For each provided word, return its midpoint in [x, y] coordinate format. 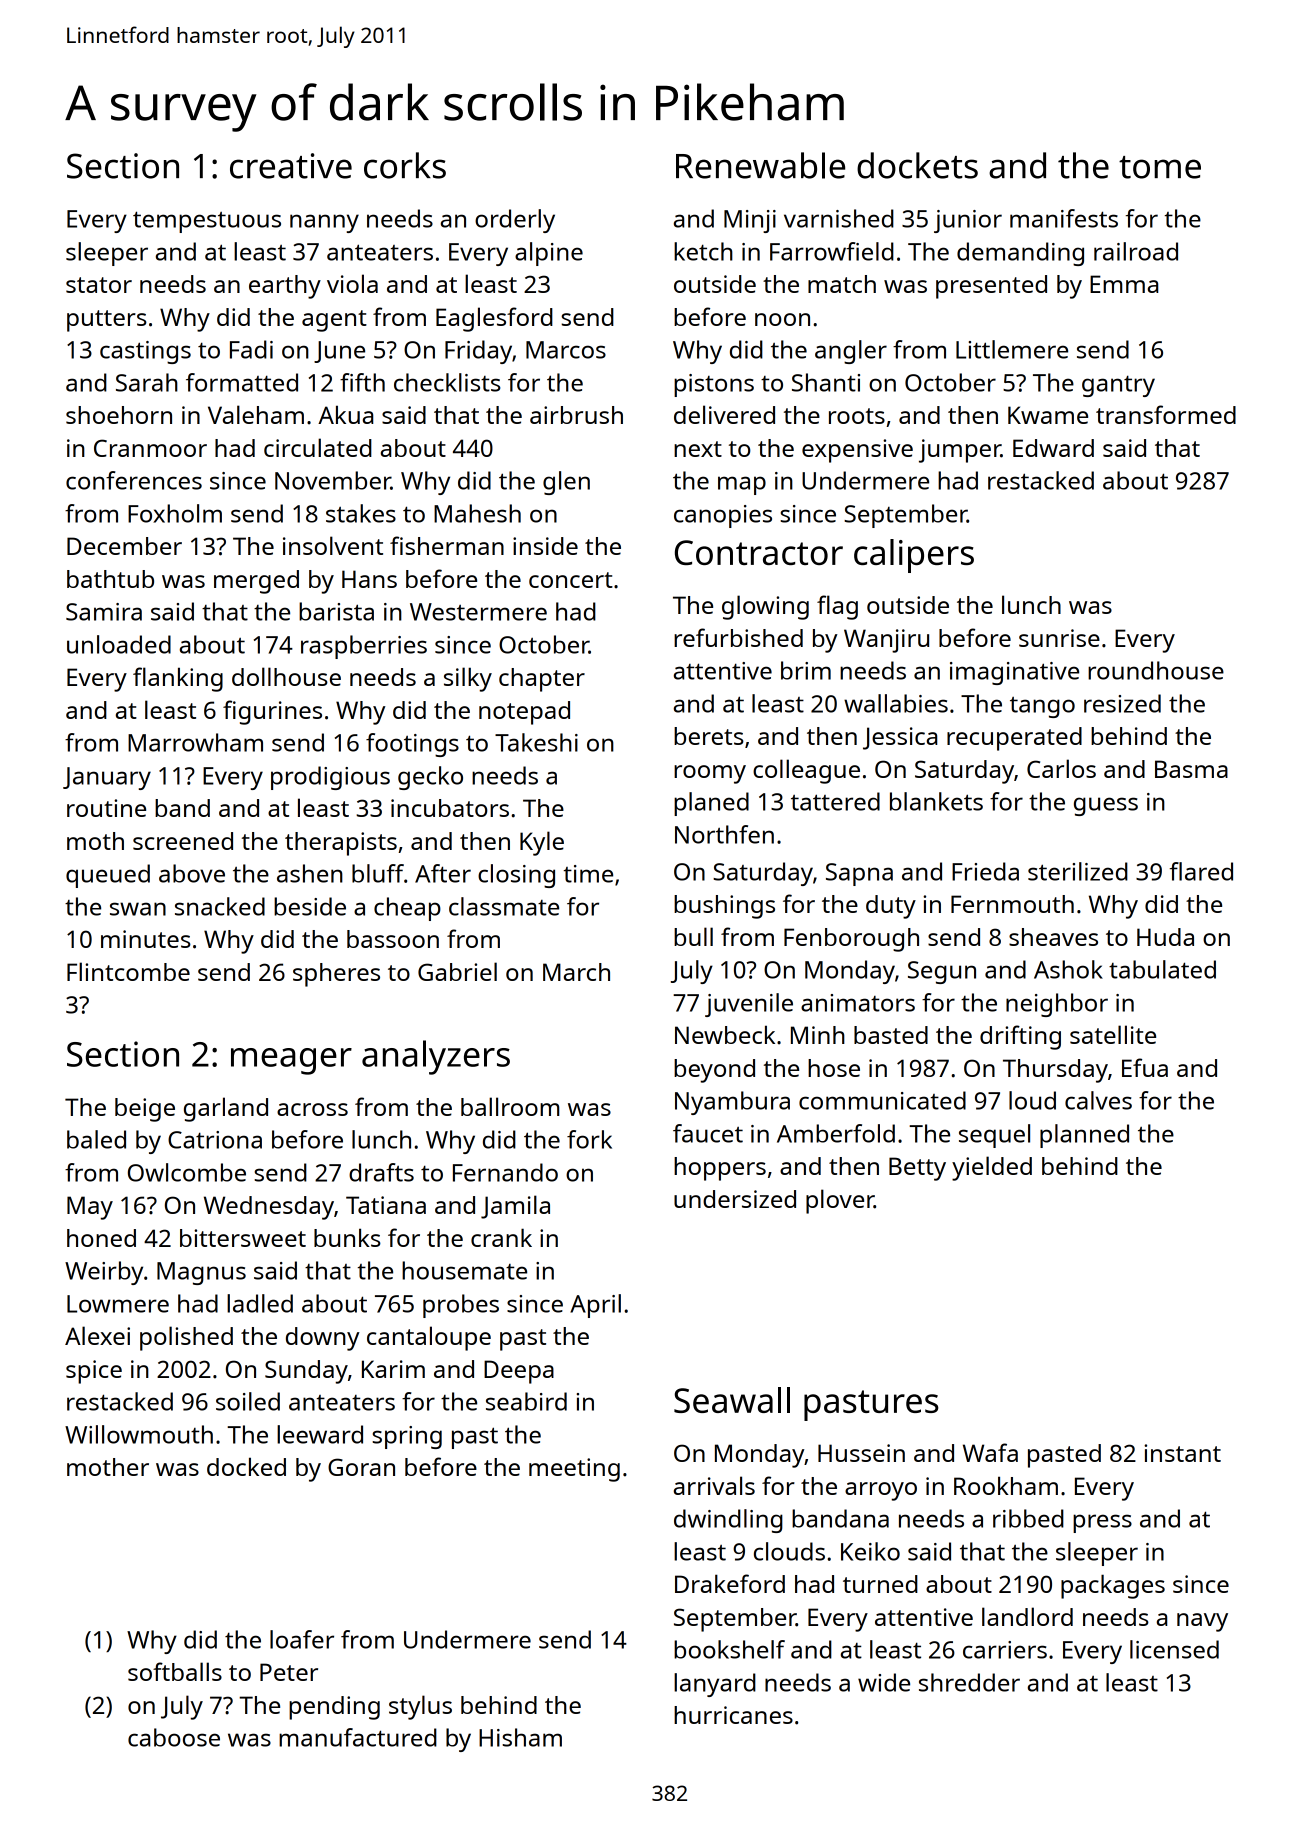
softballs [175, 1671]
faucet [708, 1133]
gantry [1118, 386]
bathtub [110, 579]
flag [837, 607]
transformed [1166, 414]
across [312, 1109]
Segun [942, 972]
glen [566, 483]
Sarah [147, 382]
